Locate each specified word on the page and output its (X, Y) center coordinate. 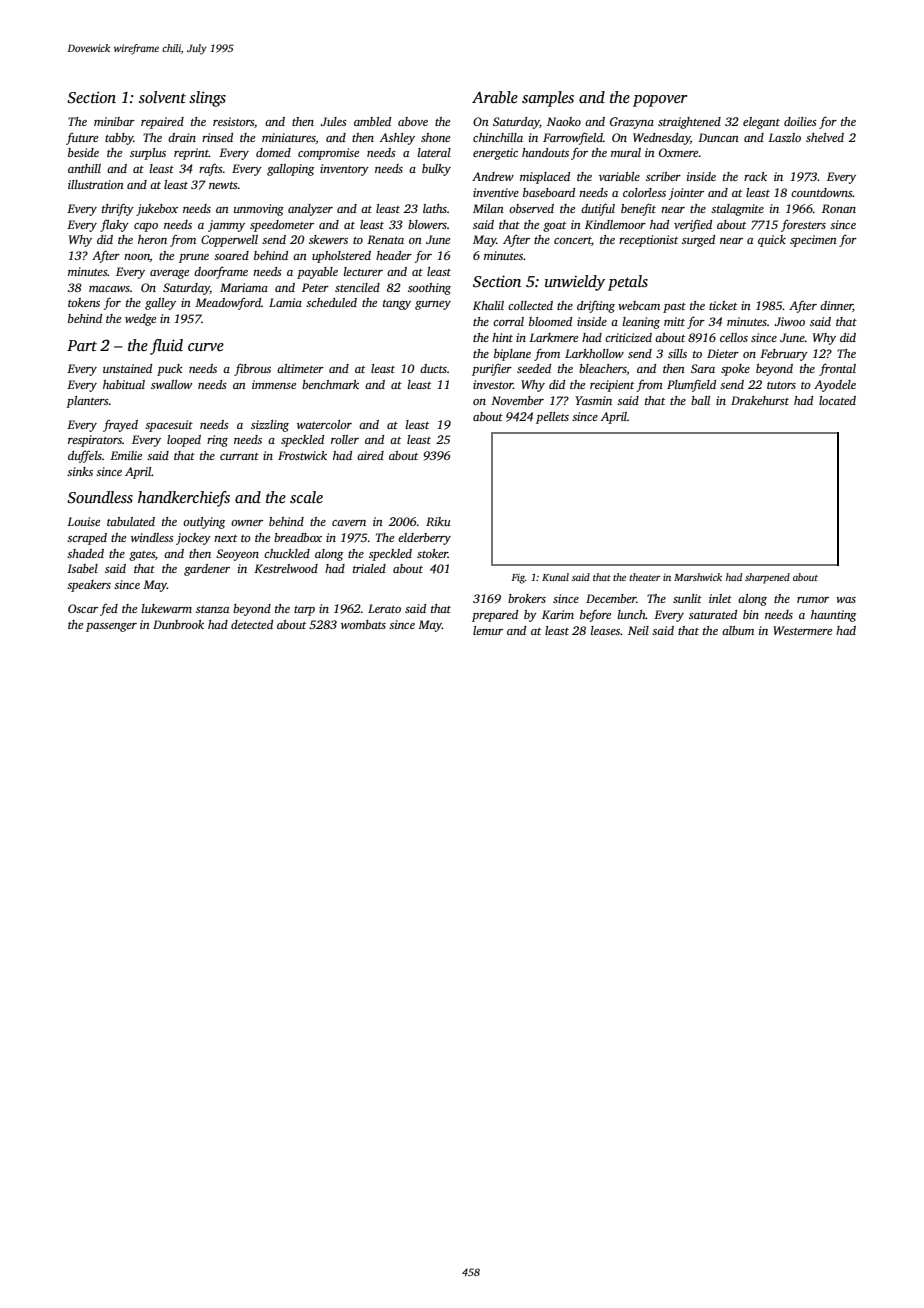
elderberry (424, 539)
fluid (166, 347)
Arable (495, 97)
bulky (436, 170)
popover (660, 101)
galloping (290, 170)
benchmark (330, 384)
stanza (212, 609)
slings (207, 99)
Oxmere (678, 152)
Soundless (100, 497)
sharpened (767, 578)
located (837, 400)
